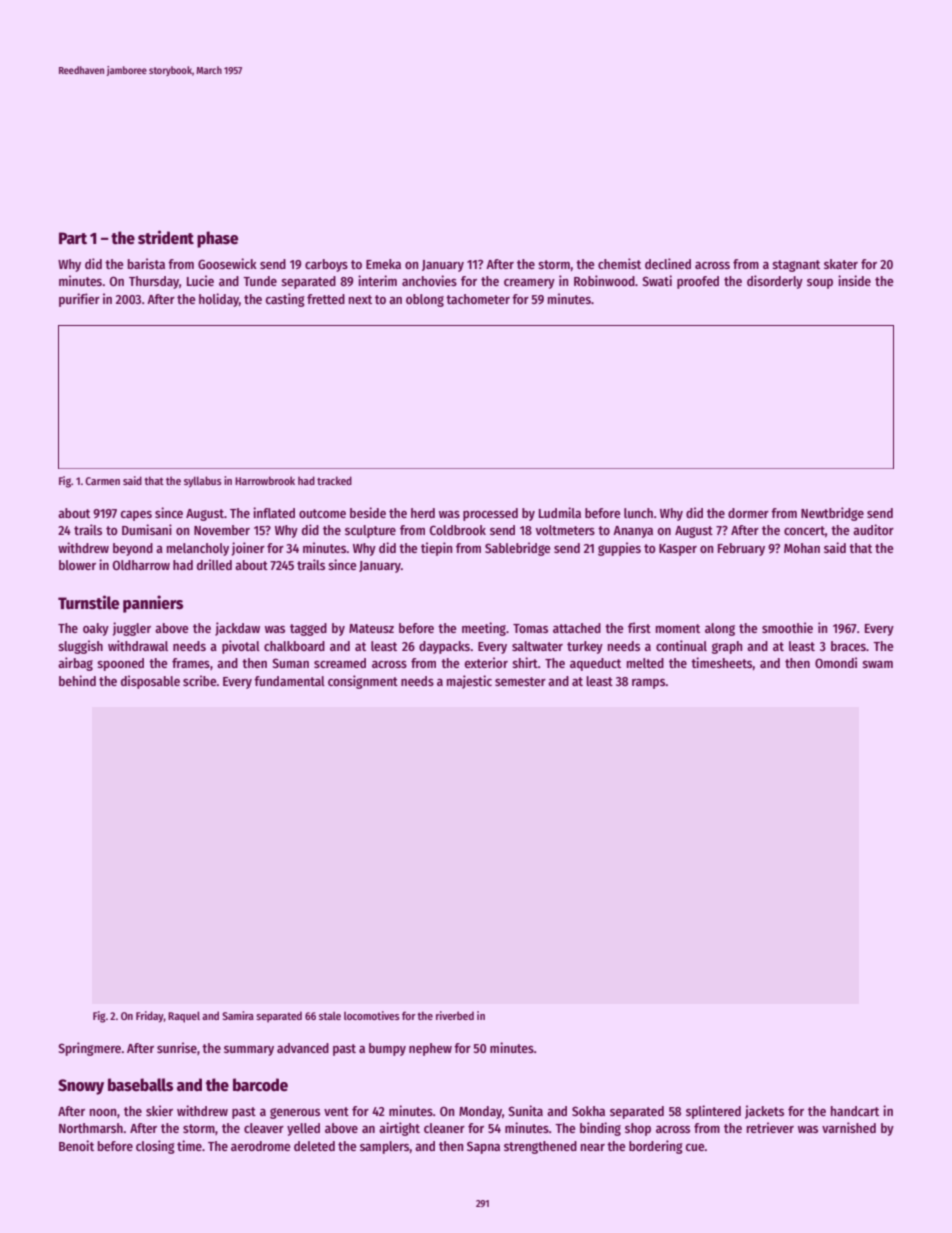 This page has width=952, height=1233. Describe the element at coordinates (260, 1146) in the page. I see `aerodrome` at that location.
